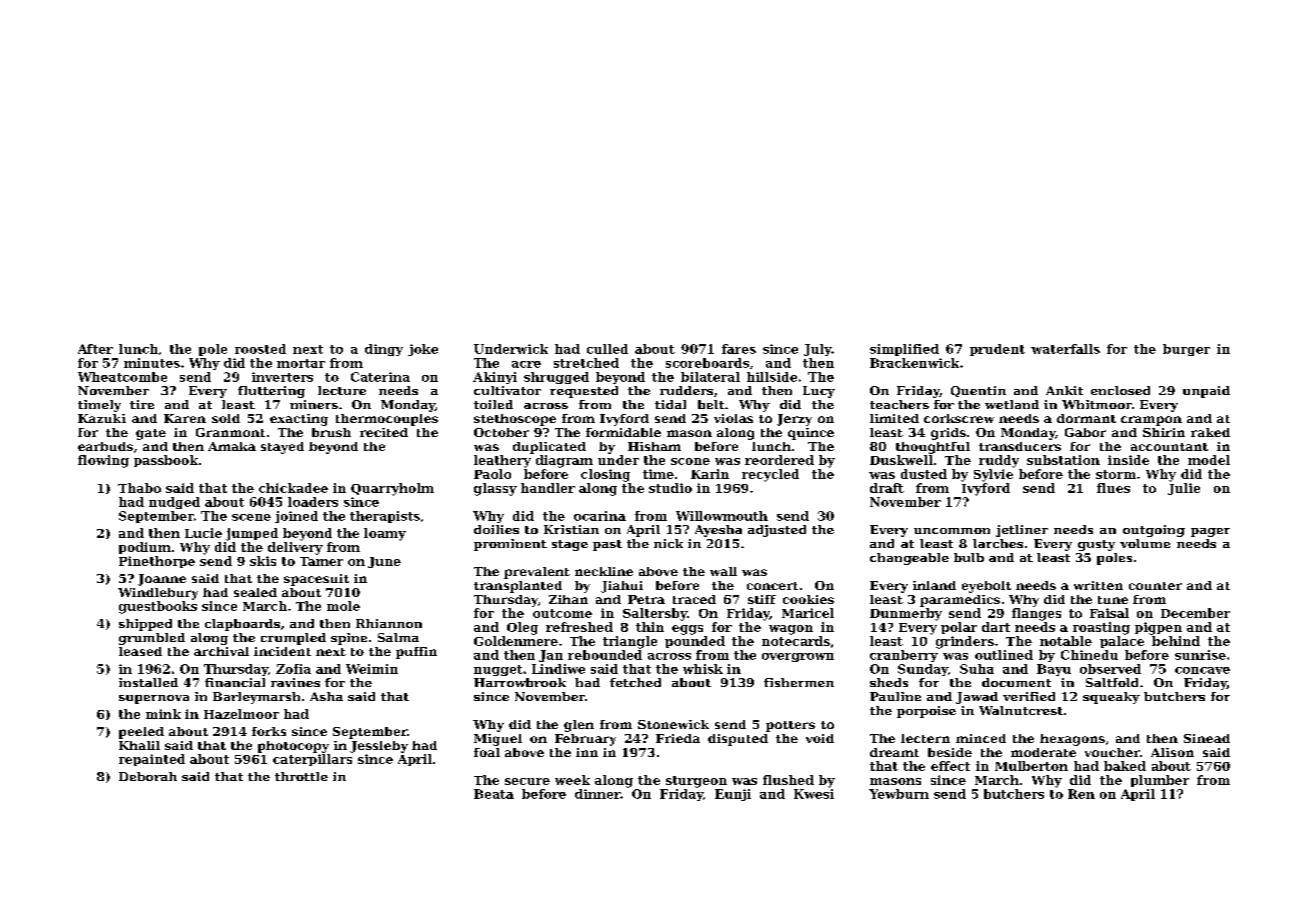 The height and width of the image is (924, 1308). Describe the element at coordinates (733, 795) in the image. I see `Eunji` at that location.
